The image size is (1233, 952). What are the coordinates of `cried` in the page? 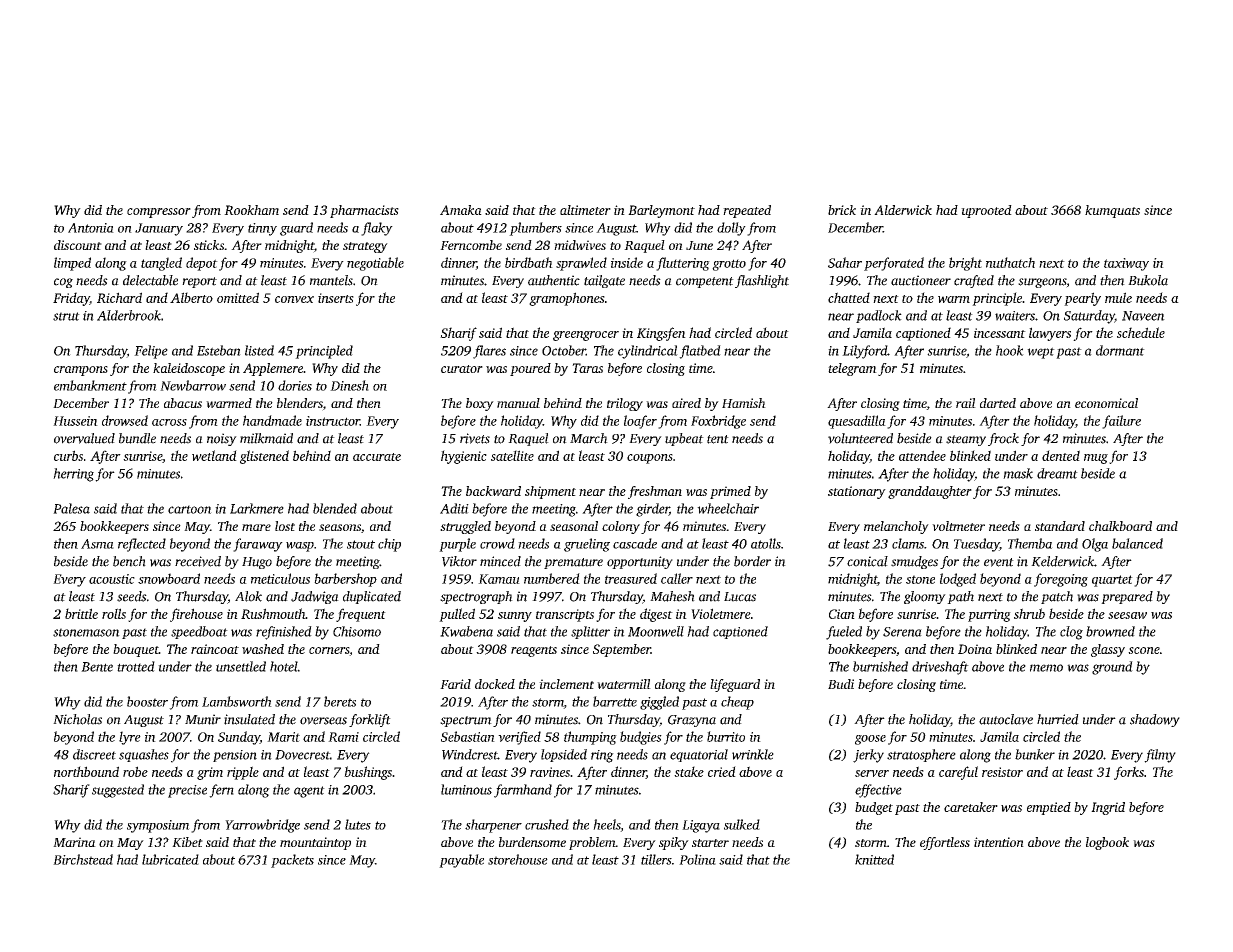 It's located at (722, 771).
